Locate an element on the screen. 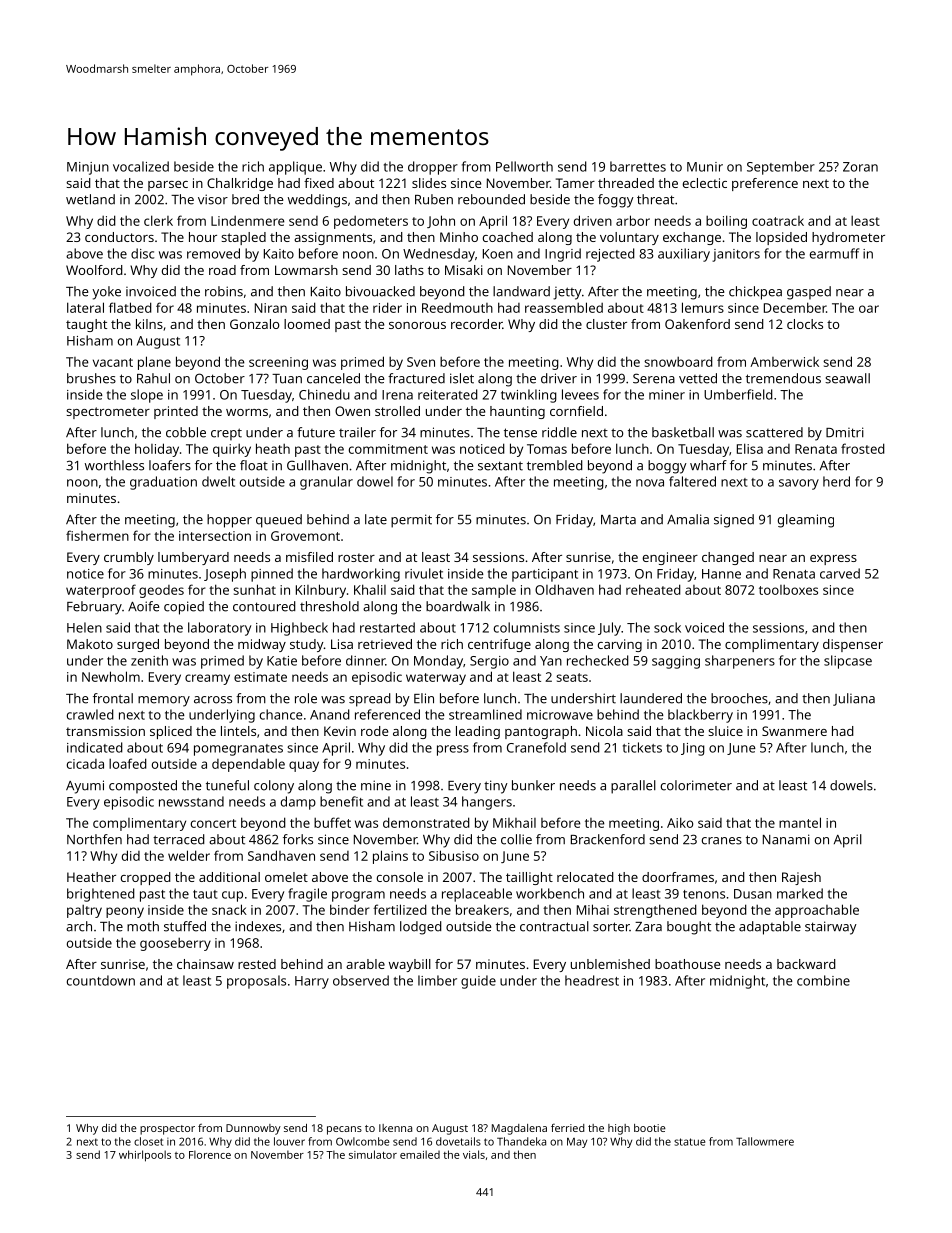  applique is located at coordinates (295, 168).
